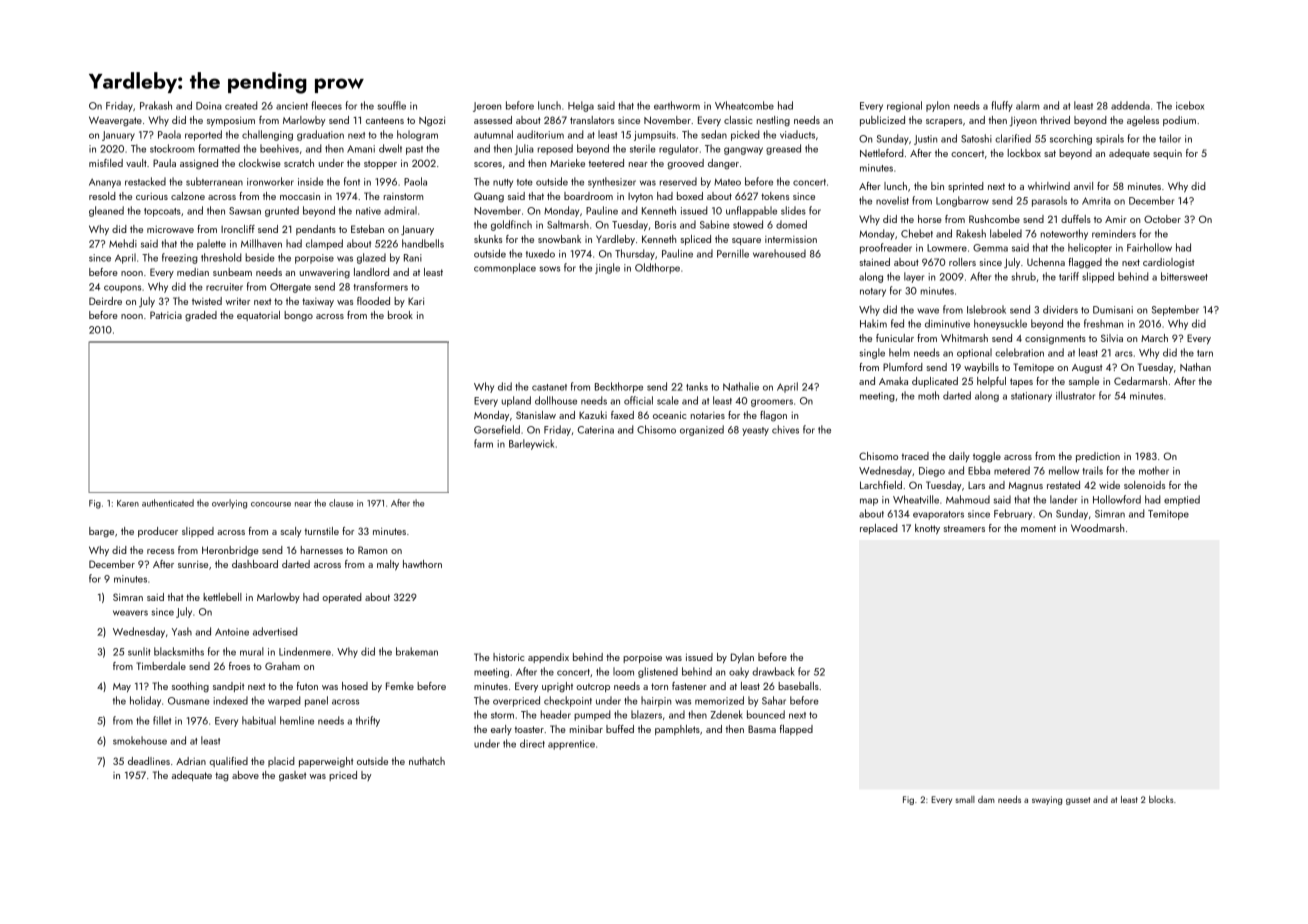  What do you see at coordinates (105, 183) in the document?
I see `Ananya` at bounding box center [105, 183].
